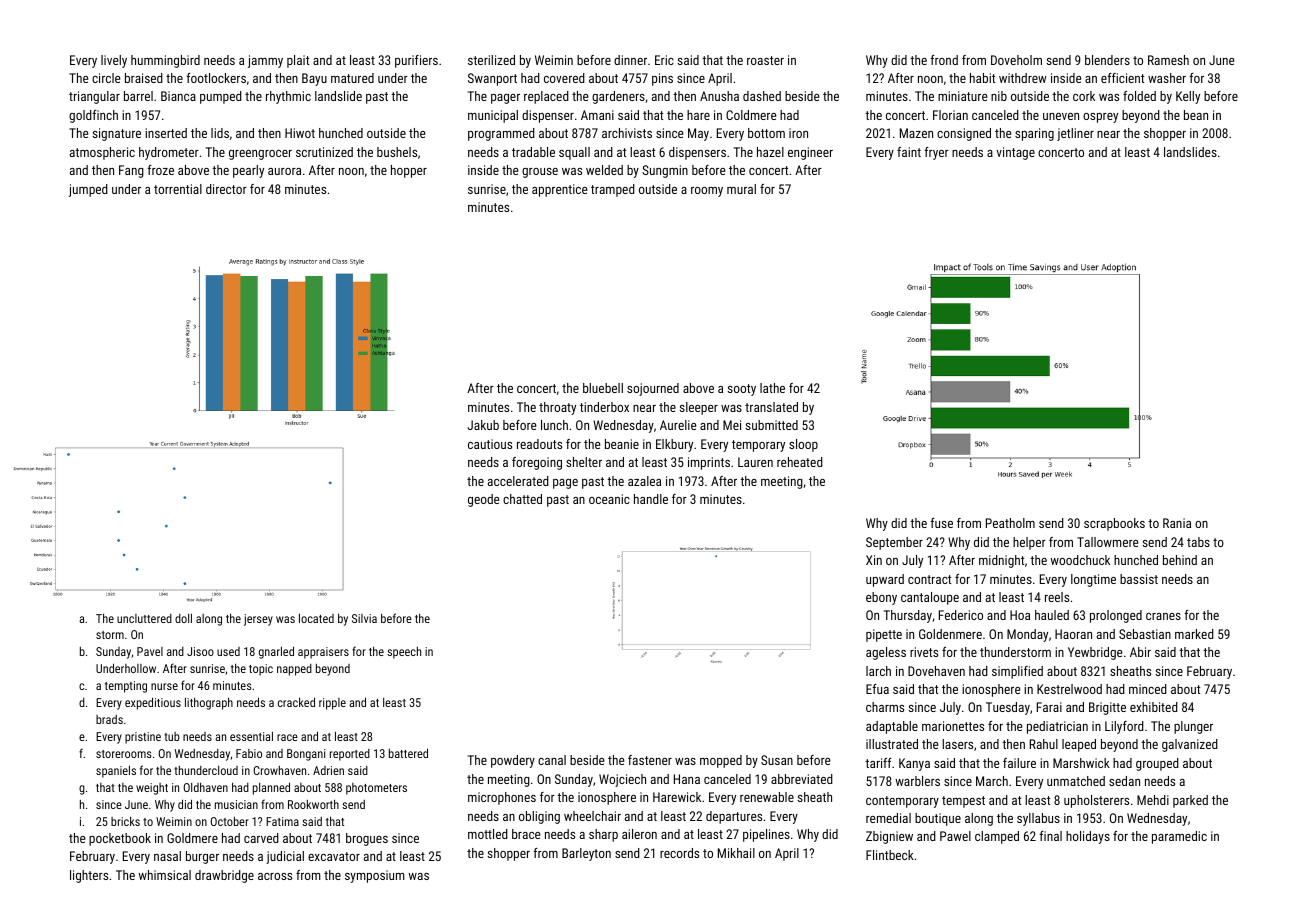 This document has width=1308, height=924. Describe the element at coordinates (586, 854) in the document. I see `Barleyton` at that location.
